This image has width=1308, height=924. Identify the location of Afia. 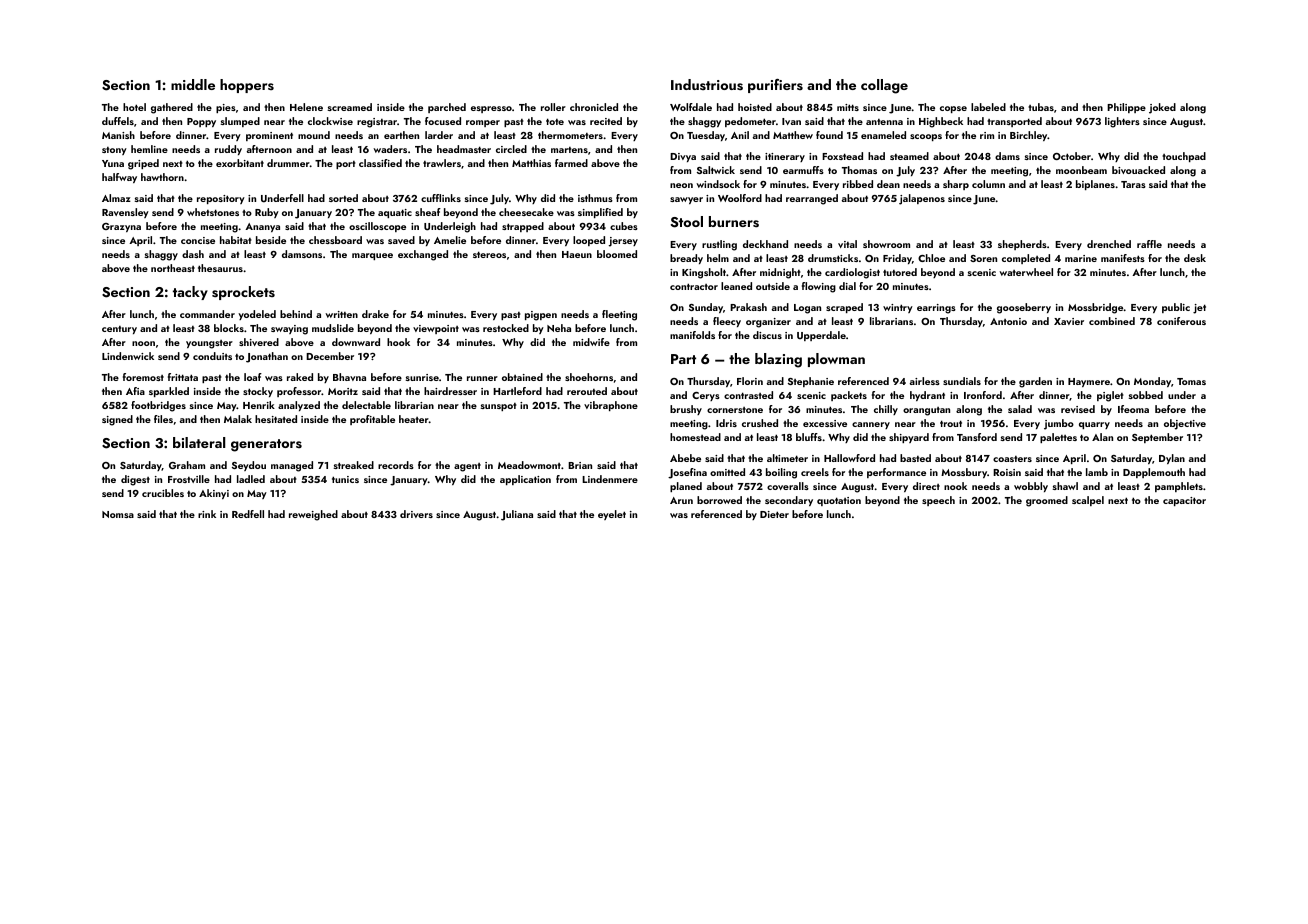
(135, 391).
